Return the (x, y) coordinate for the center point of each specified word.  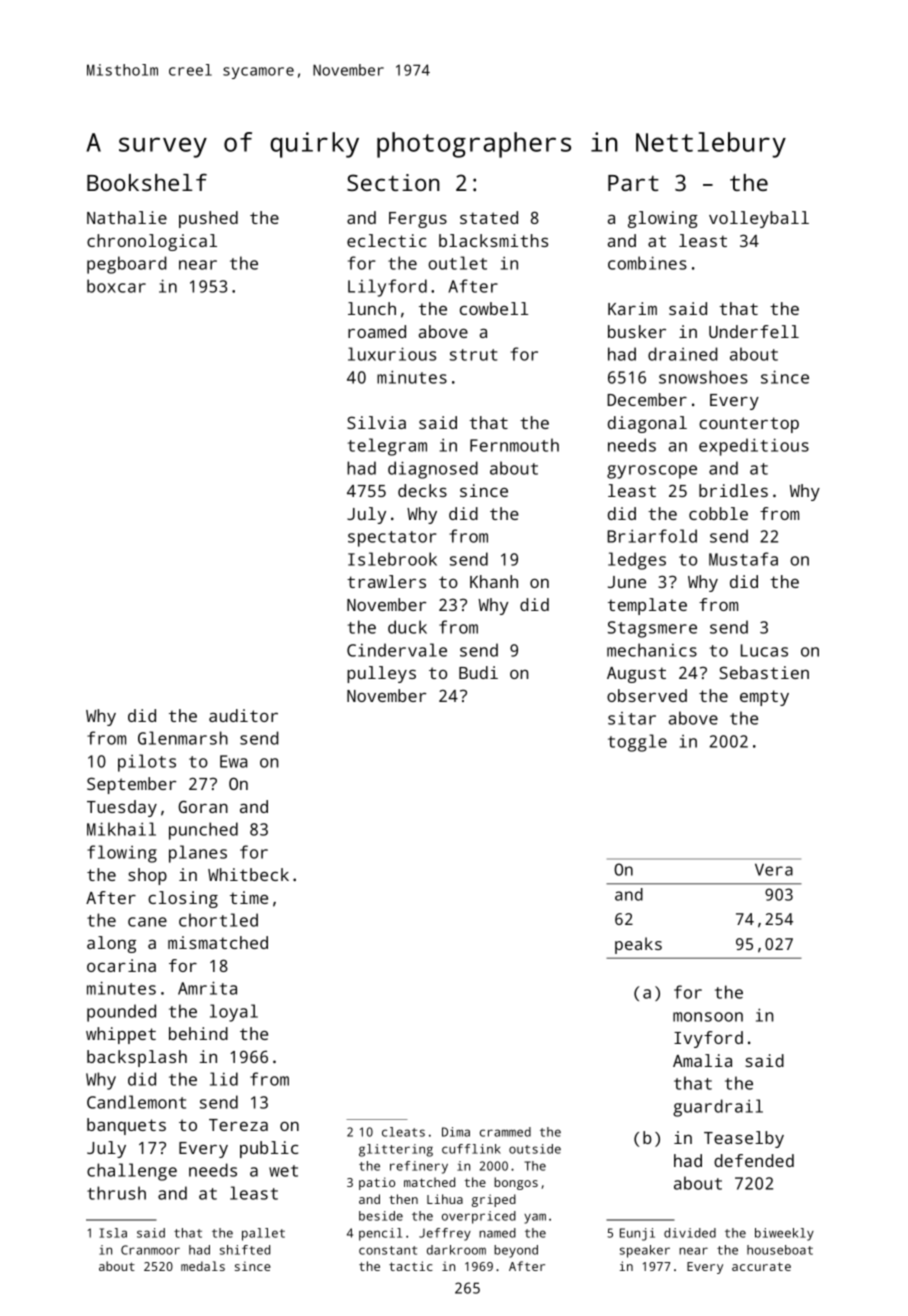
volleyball (759, 219)
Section (393, 182)
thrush (116, 1193)
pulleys (381, 674)
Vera (774, 869)
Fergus (418, 220)
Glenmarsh (183, 738)
